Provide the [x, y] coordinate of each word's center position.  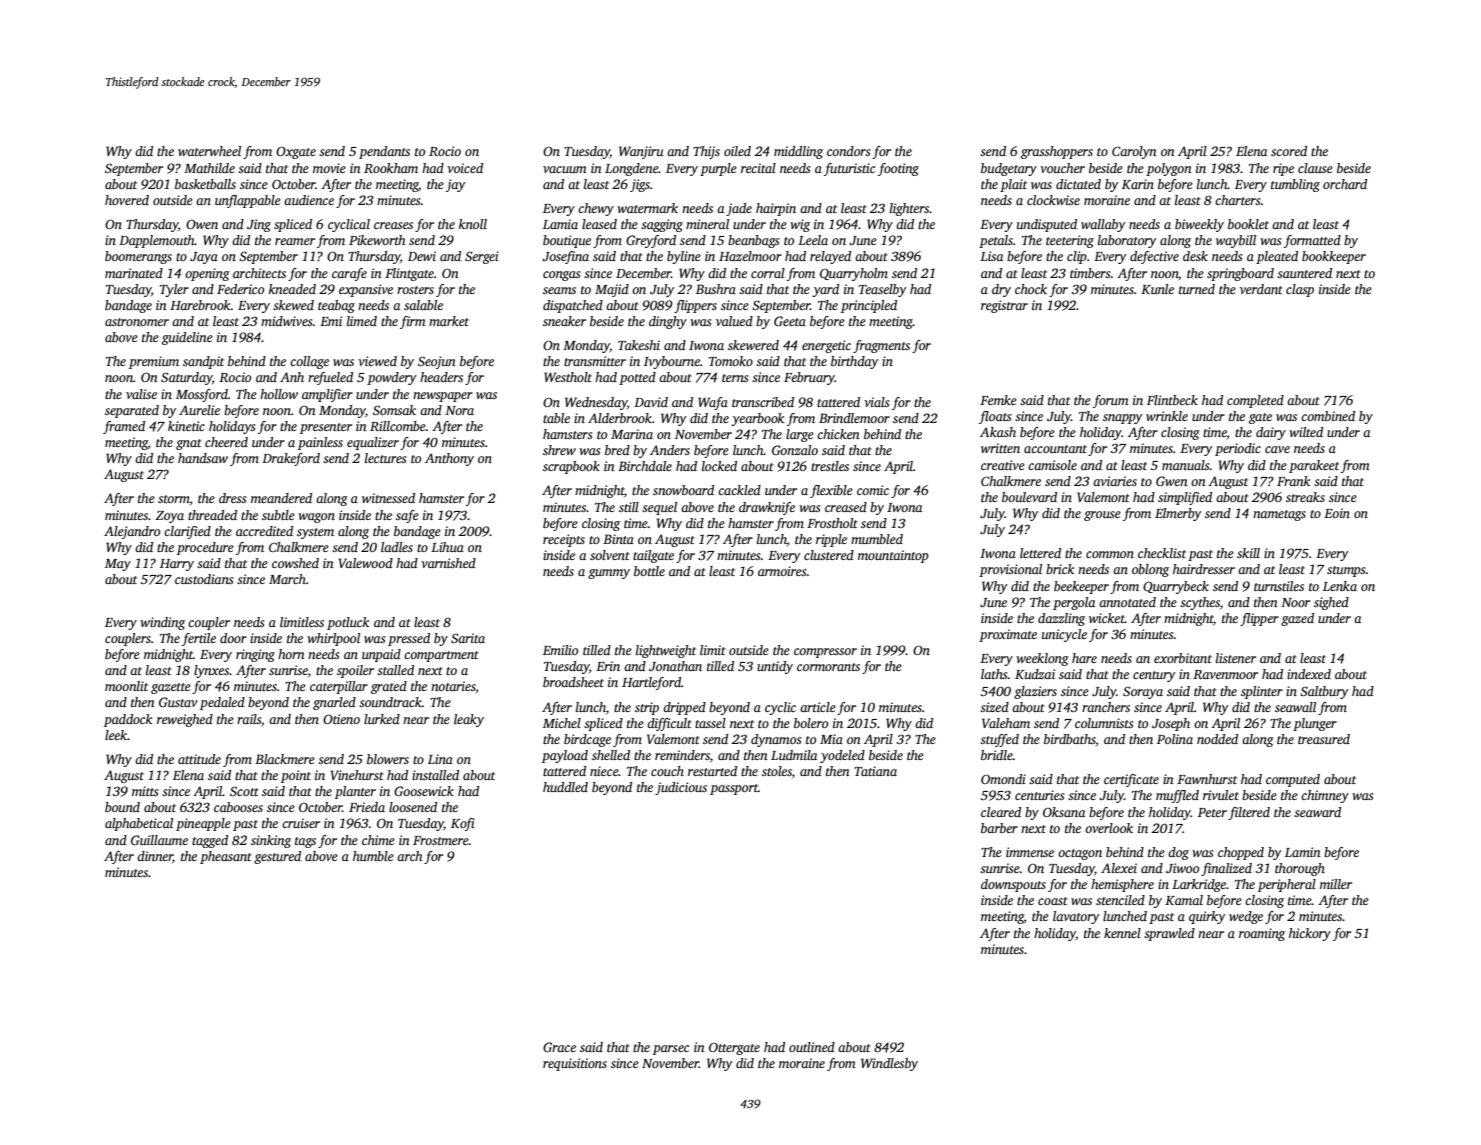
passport [734, 789]
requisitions [575, 1064]
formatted [1312, 241]
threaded [212, 515]
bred [617, 450]
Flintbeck [1172, 400]
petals [996, 241]
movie [329, 168]
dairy [1271, 433]
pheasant [226, 857]
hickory [1310, 934]
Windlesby [889, 1064]
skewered [753, 345]
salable [423, 305]
